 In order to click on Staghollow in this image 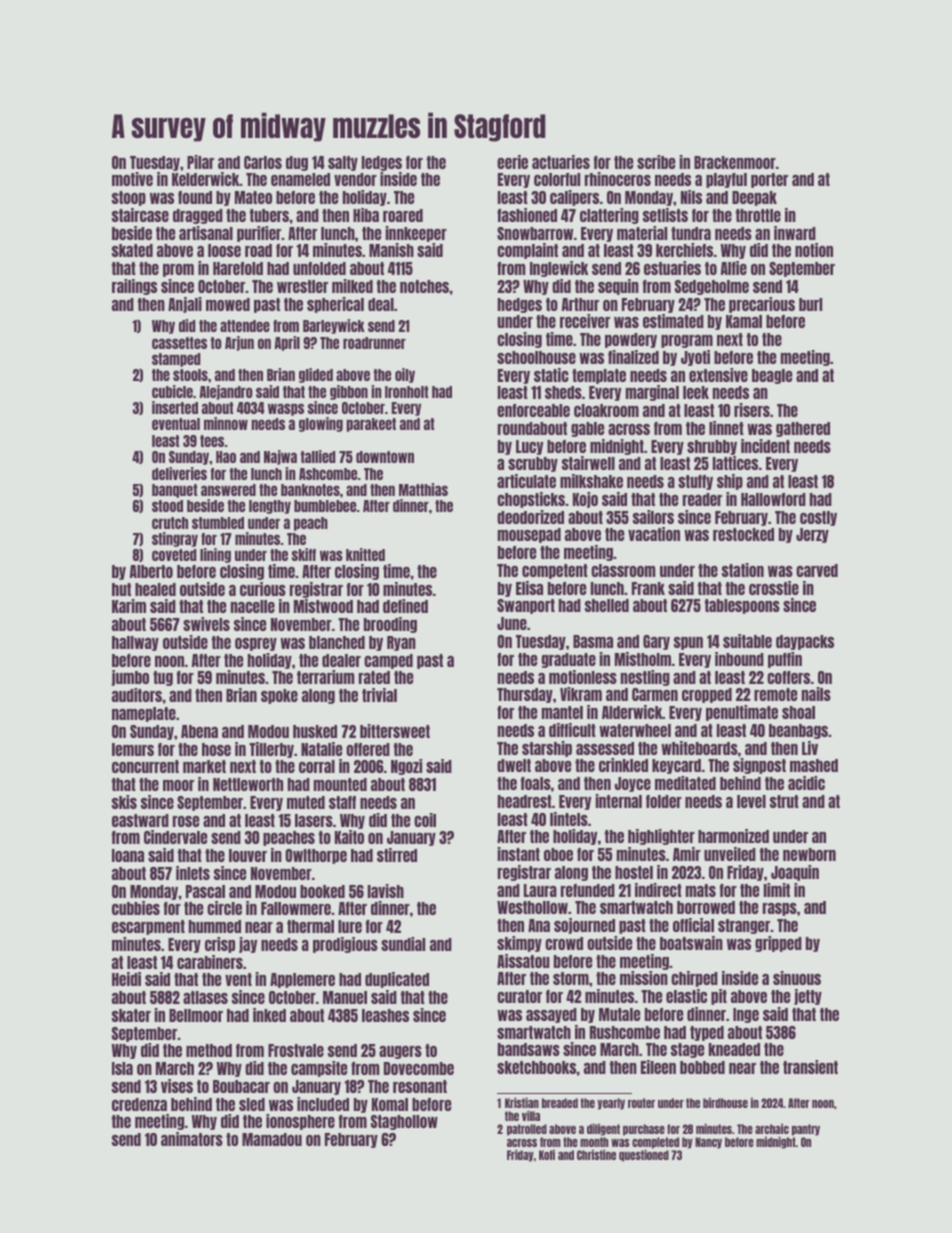, I will do `click(404, 1122)`.
